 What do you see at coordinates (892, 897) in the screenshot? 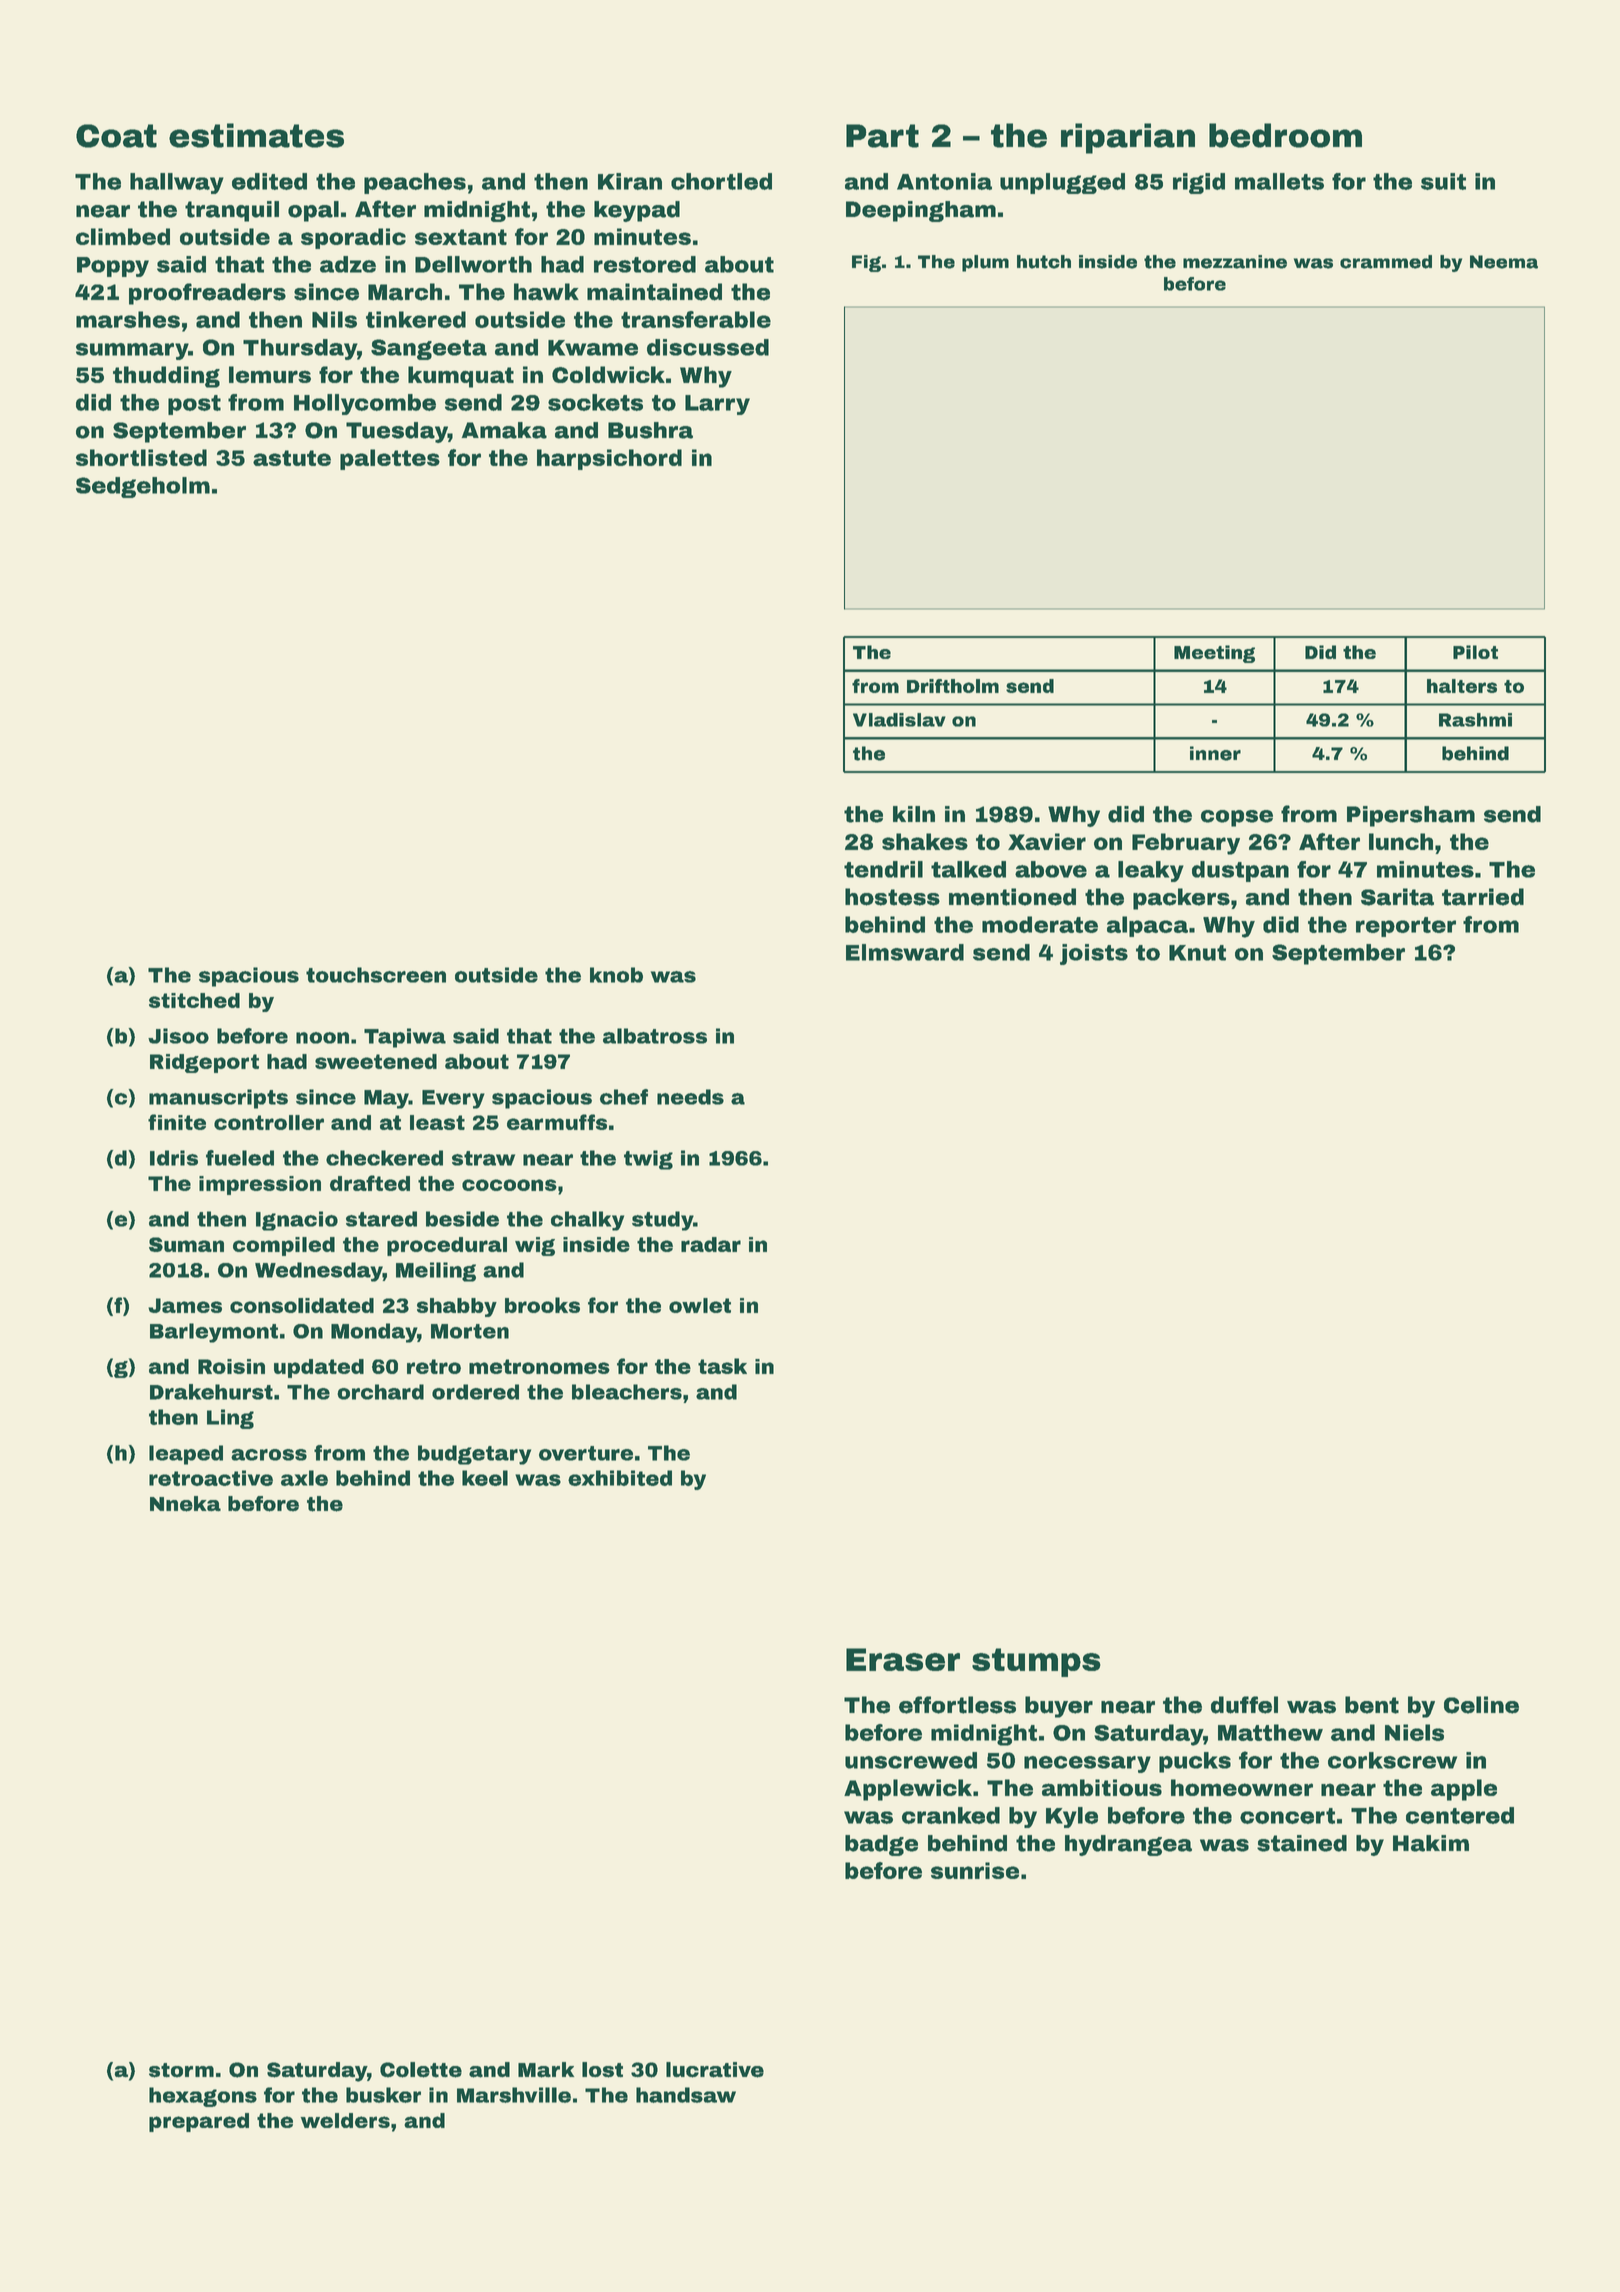
I see `hostess` at bounding box center [892, 897].
